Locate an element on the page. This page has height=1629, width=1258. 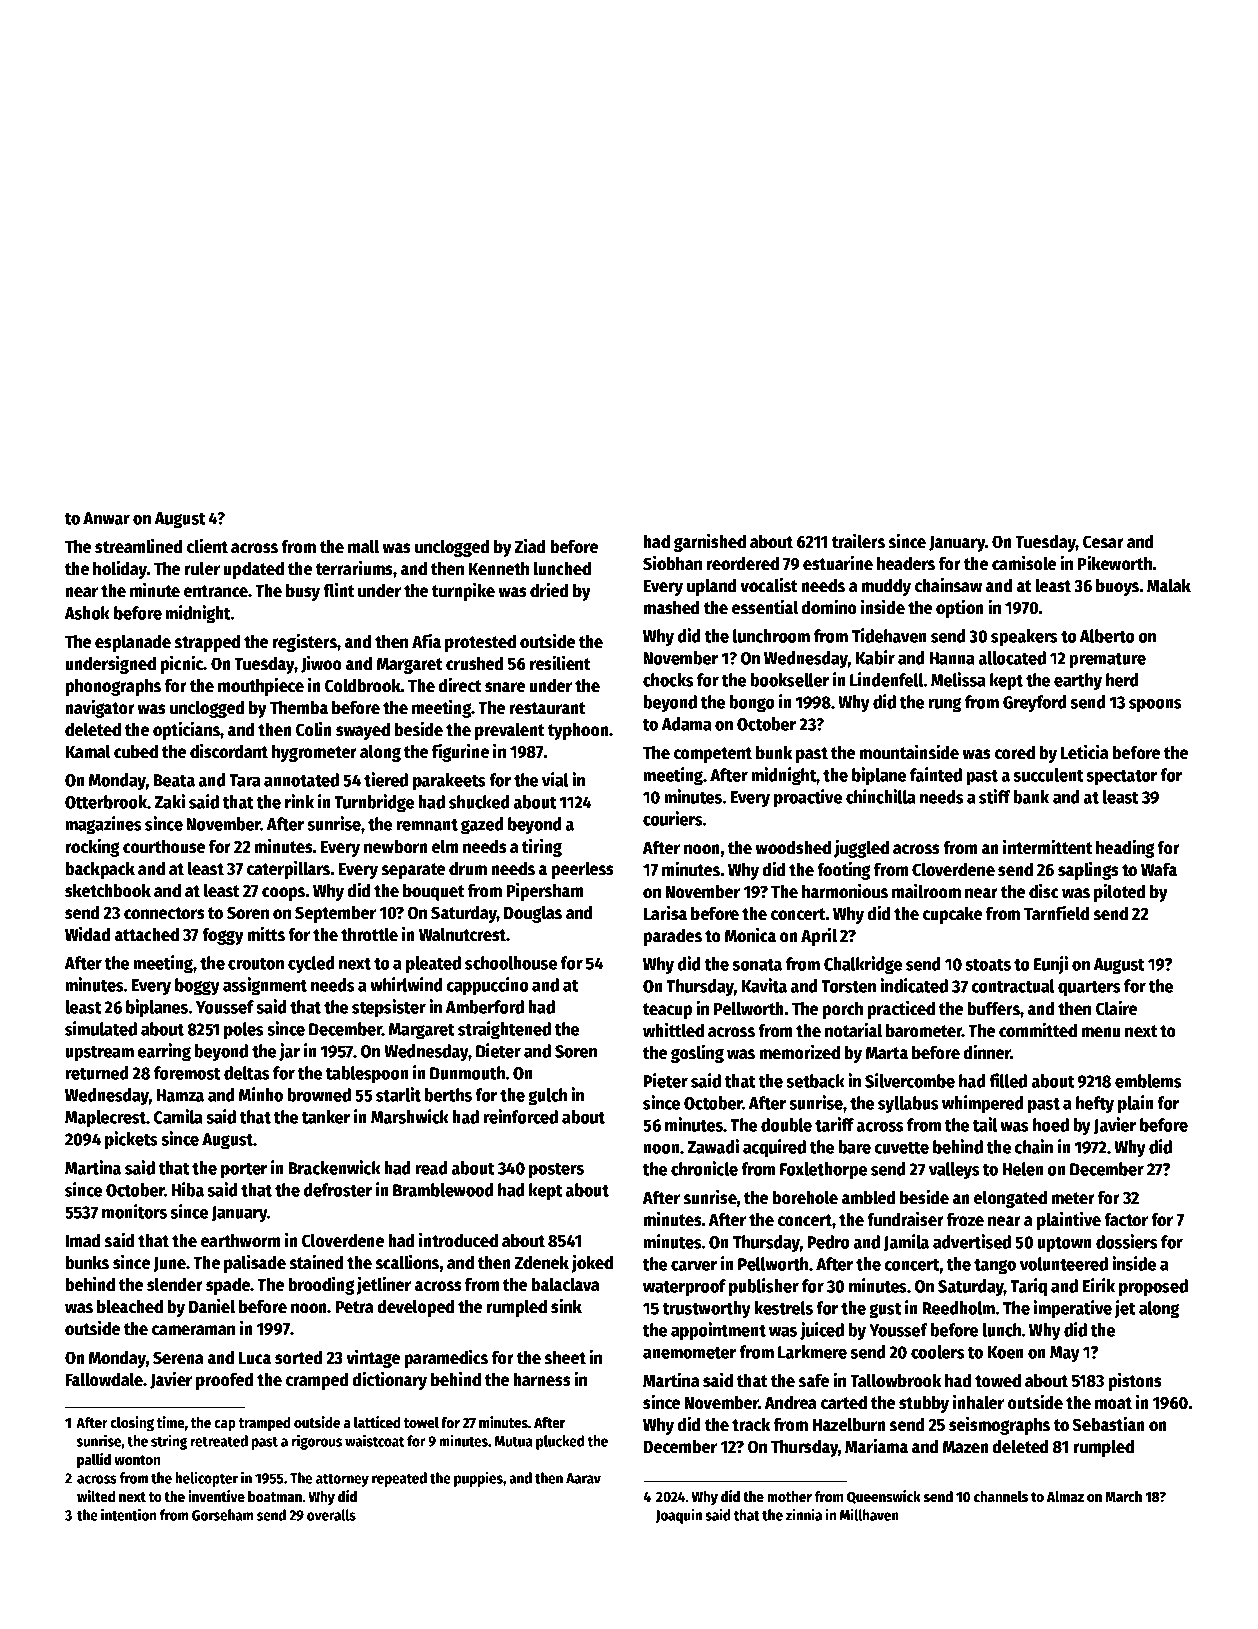
sheet is located at coordinates (565, 1358).
